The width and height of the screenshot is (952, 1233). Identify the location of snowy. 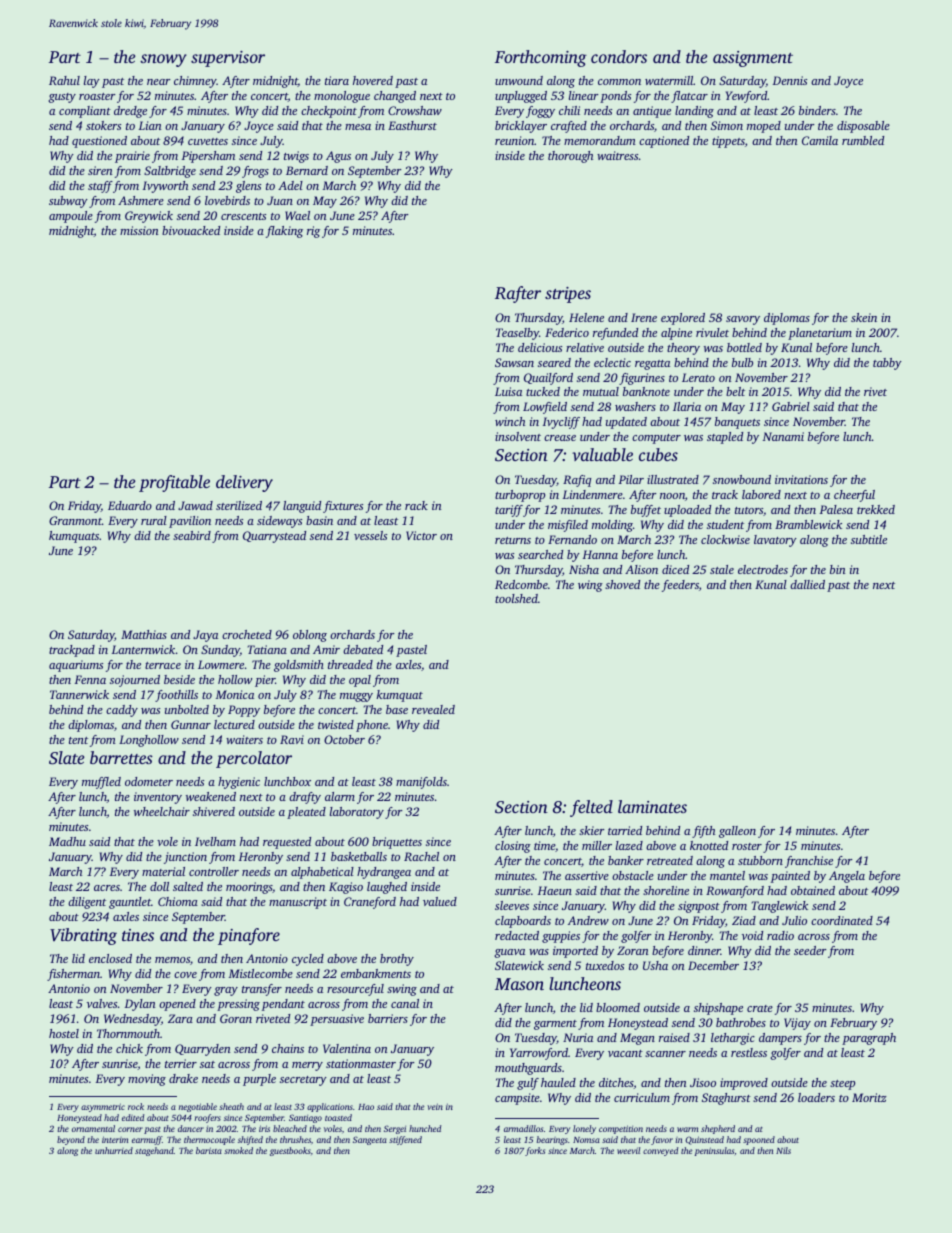
(163, 60).
